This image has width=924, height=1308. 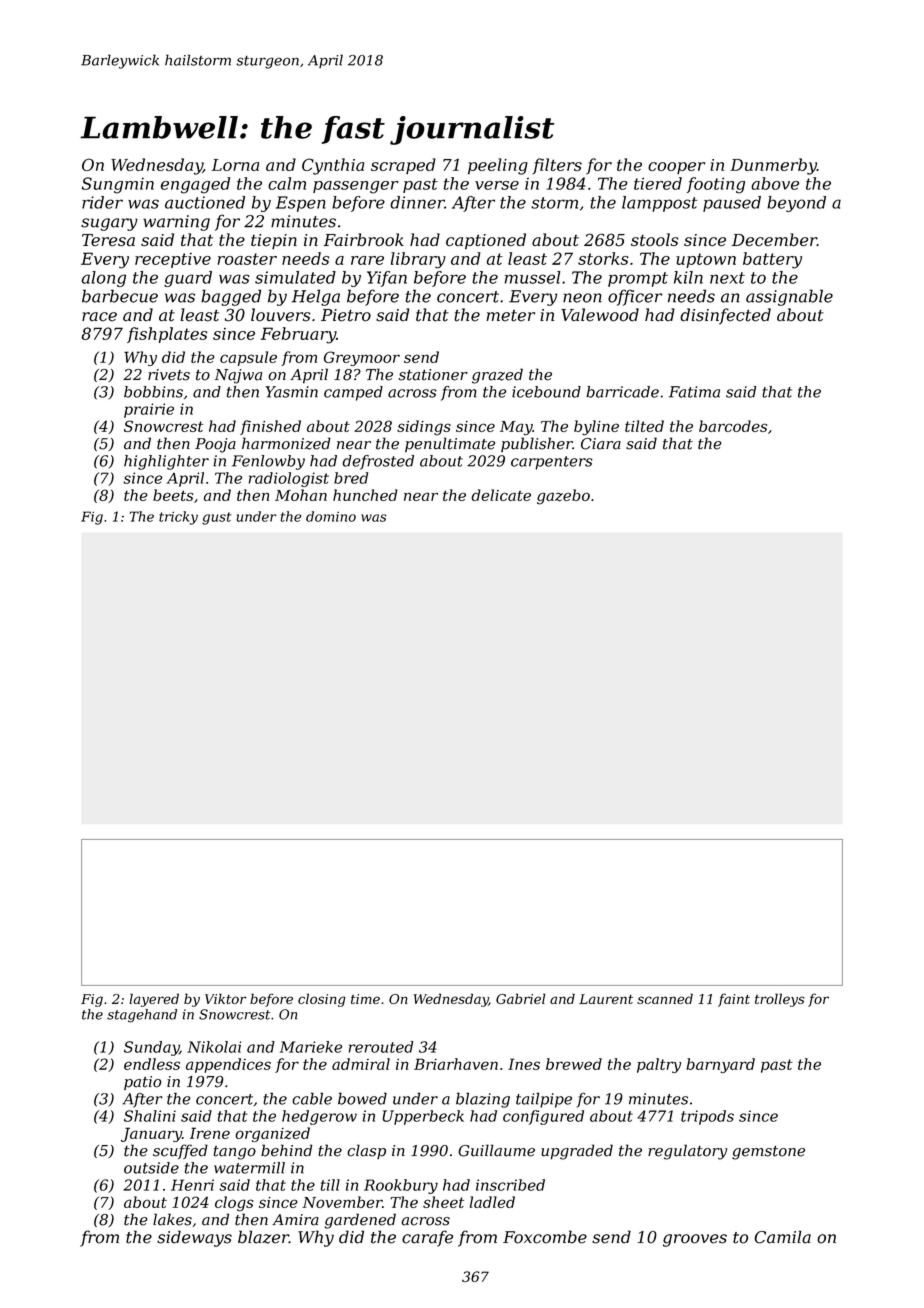 What do you see at coordinates (365, 495) in the image?
I see `hunched` at bounding box center [365, 495].
